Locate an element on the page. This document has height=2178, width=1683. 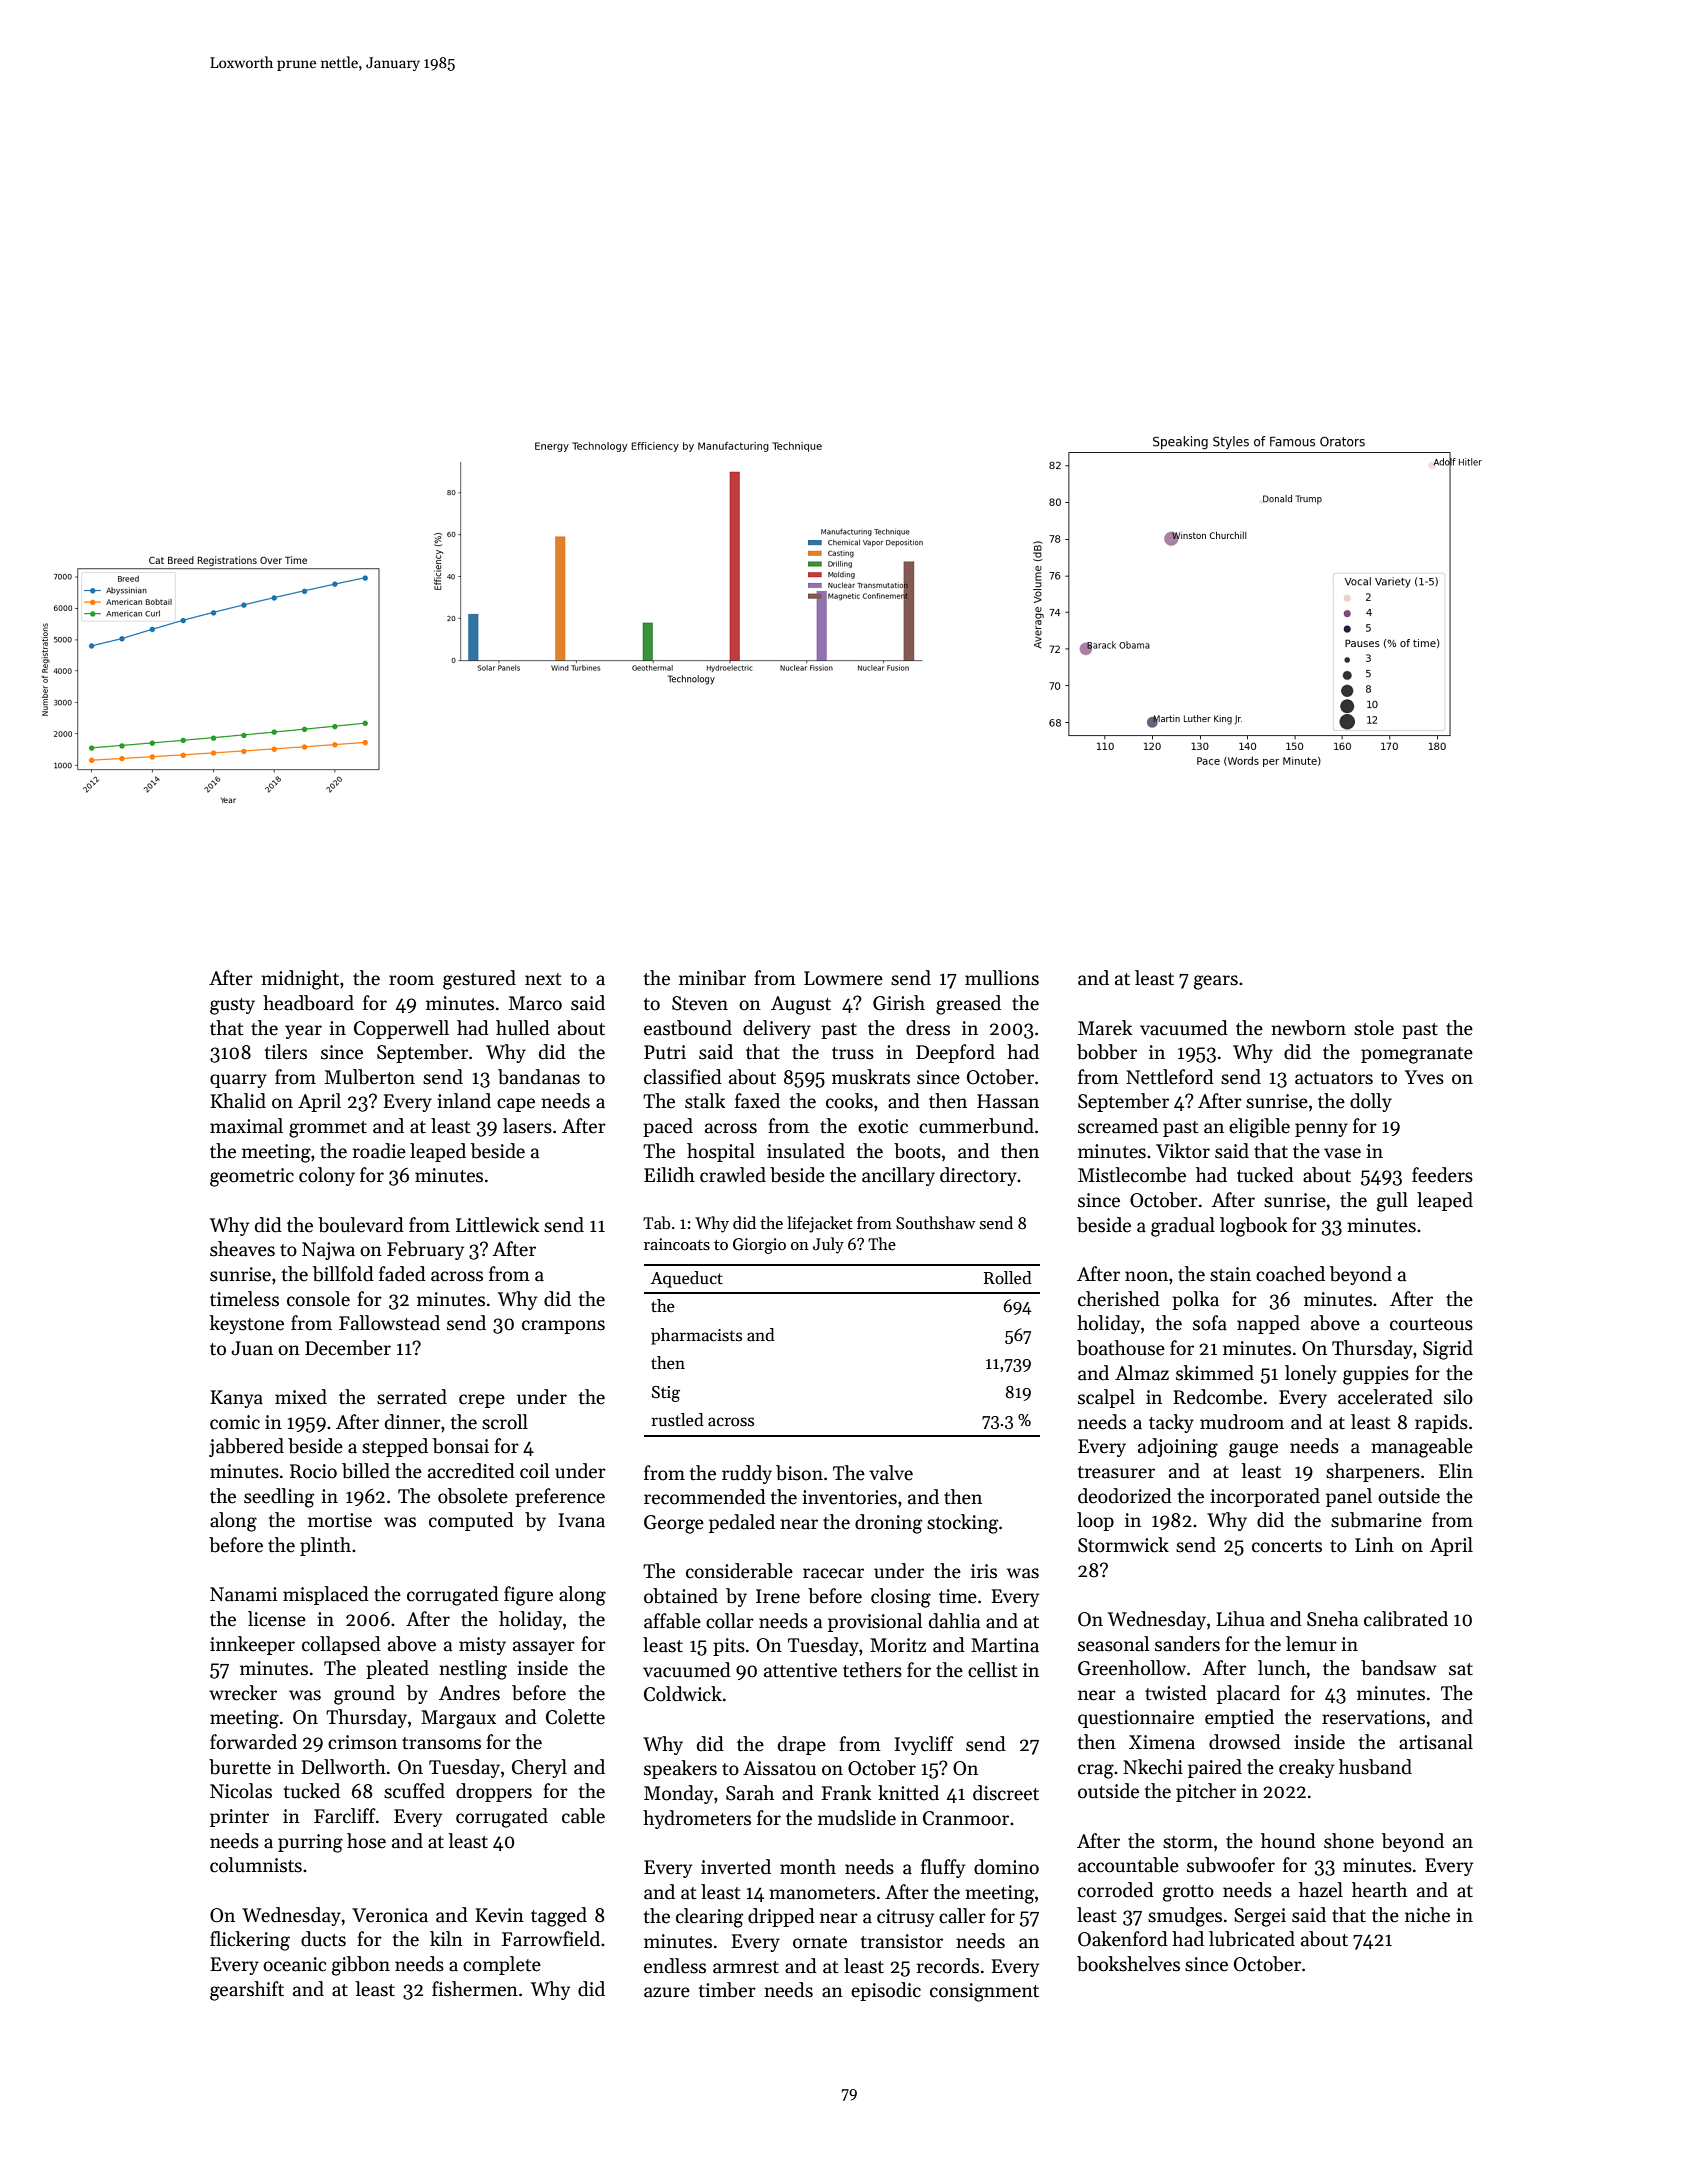
flickering is located at coordinates (250, 1941).
